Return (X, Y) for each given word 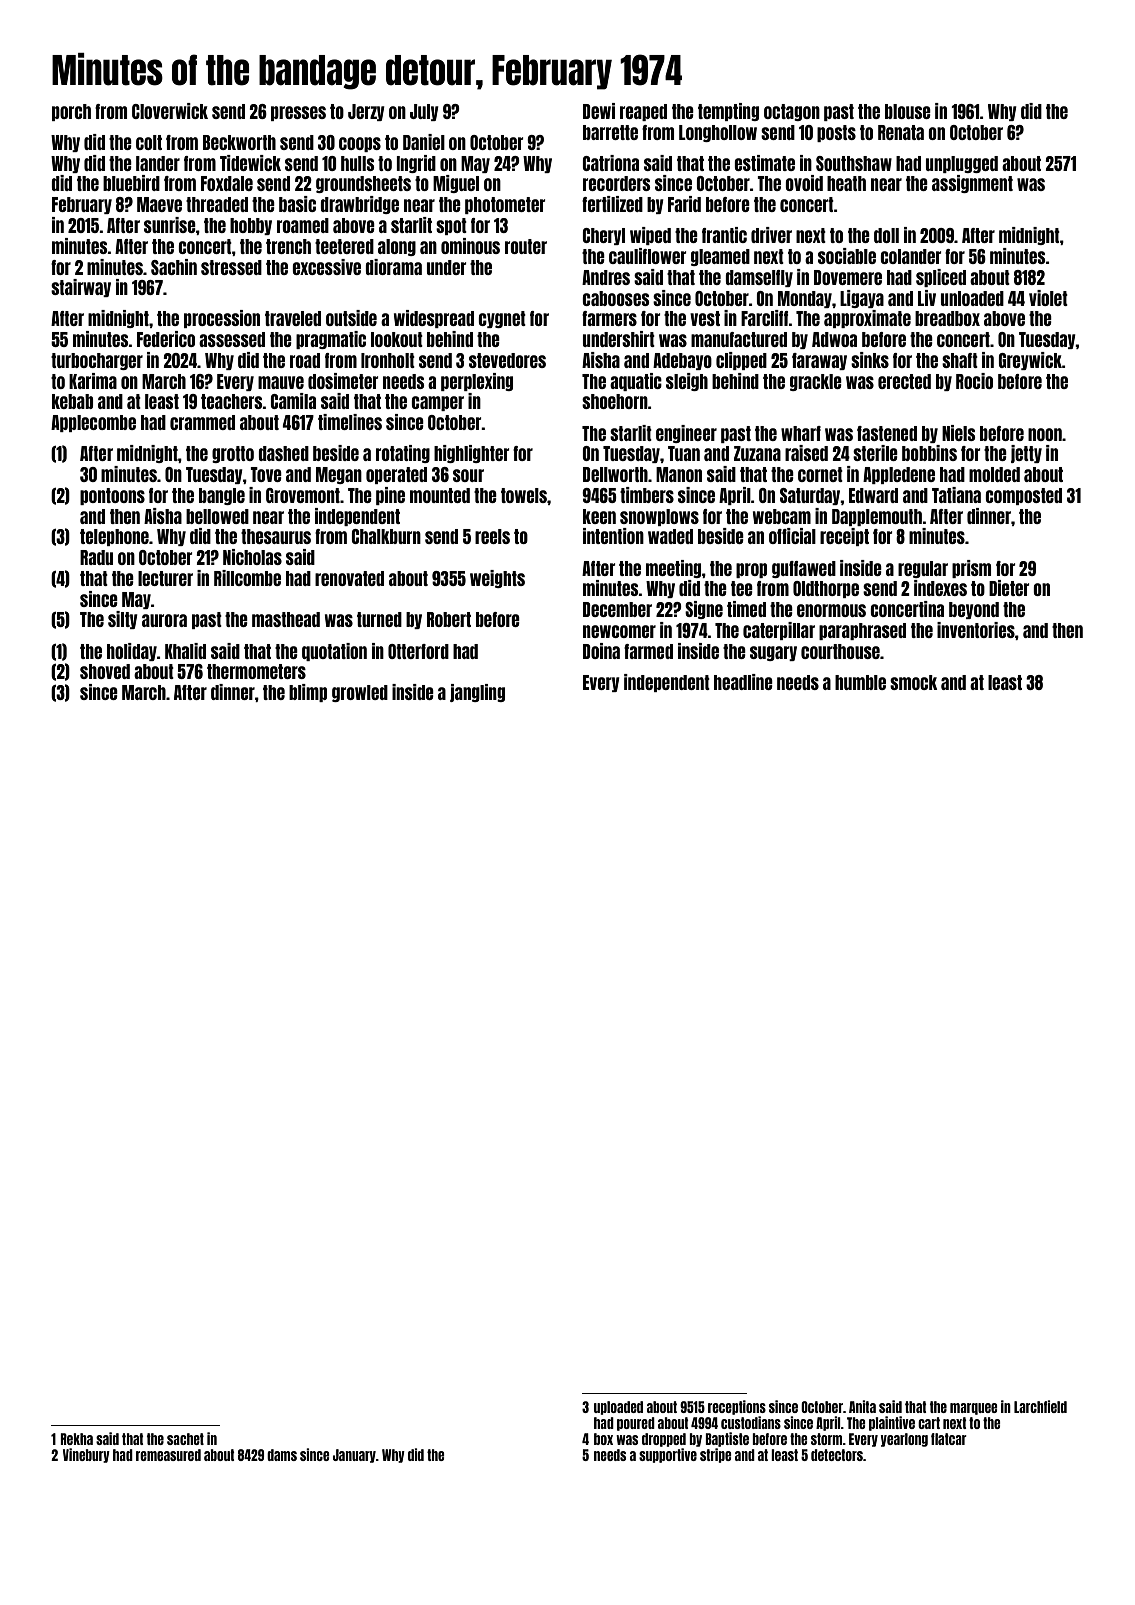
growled (360, 693)
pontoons (112, 496)
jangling (477, 693)
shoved (105, 671)
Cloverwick (170, 111)
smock (913, 682)
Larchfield (1040, 1406)
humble (860, 682)
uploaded (618, 1408)
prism (971, 569)
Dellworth (615, 474)
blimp (308, 693)
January (354, 1456)
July (424, 112)
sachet (185, 1439)
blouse (908, 111)
